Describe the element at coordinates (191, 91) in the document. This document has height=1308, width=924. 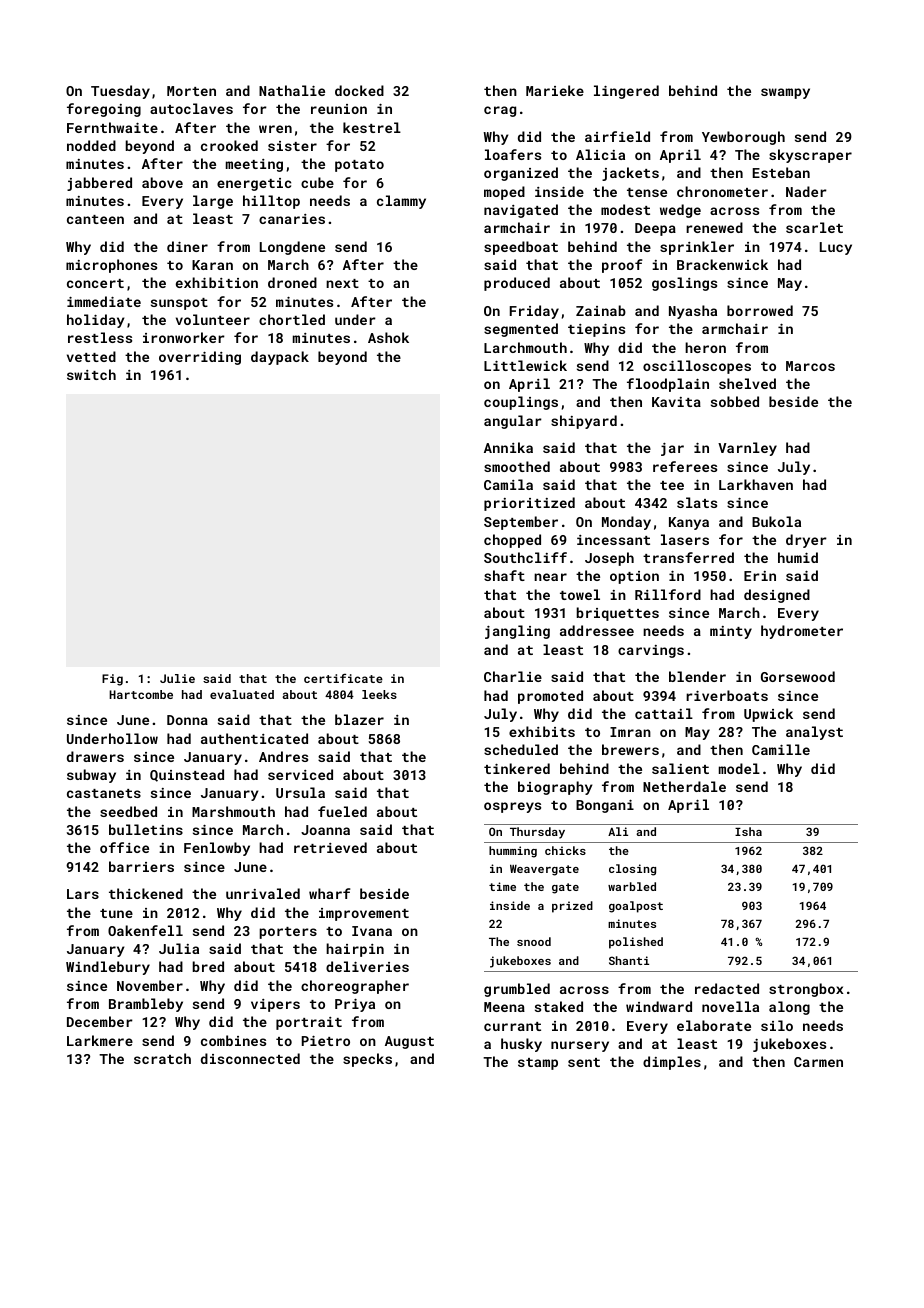
I see `Morten` at that location.
